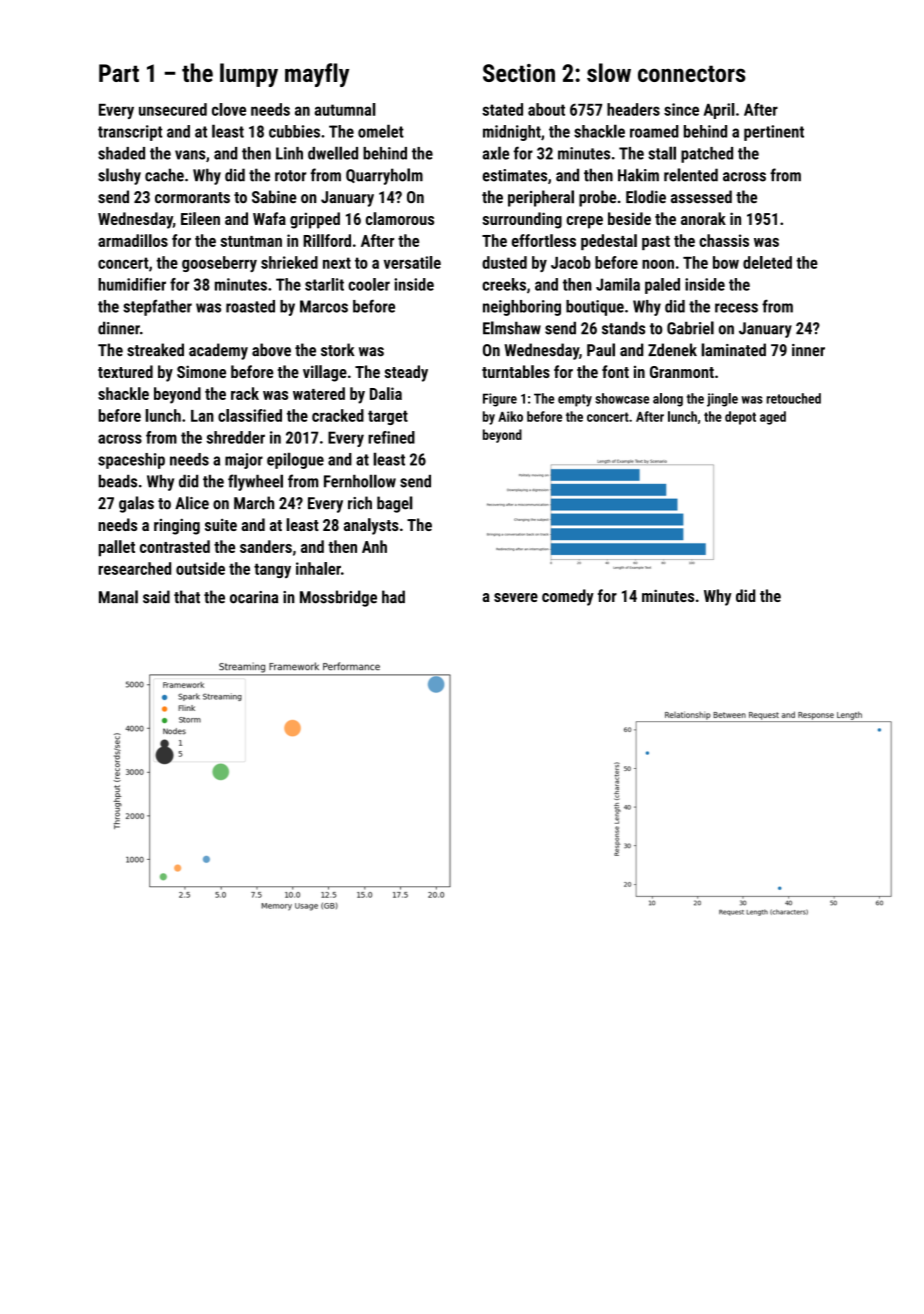 This screenshot has height=1314, width=924. What do you see at coordinates (249, 75) in the screenshot?
I see `lumpy` at bounding box center [249, 75].
